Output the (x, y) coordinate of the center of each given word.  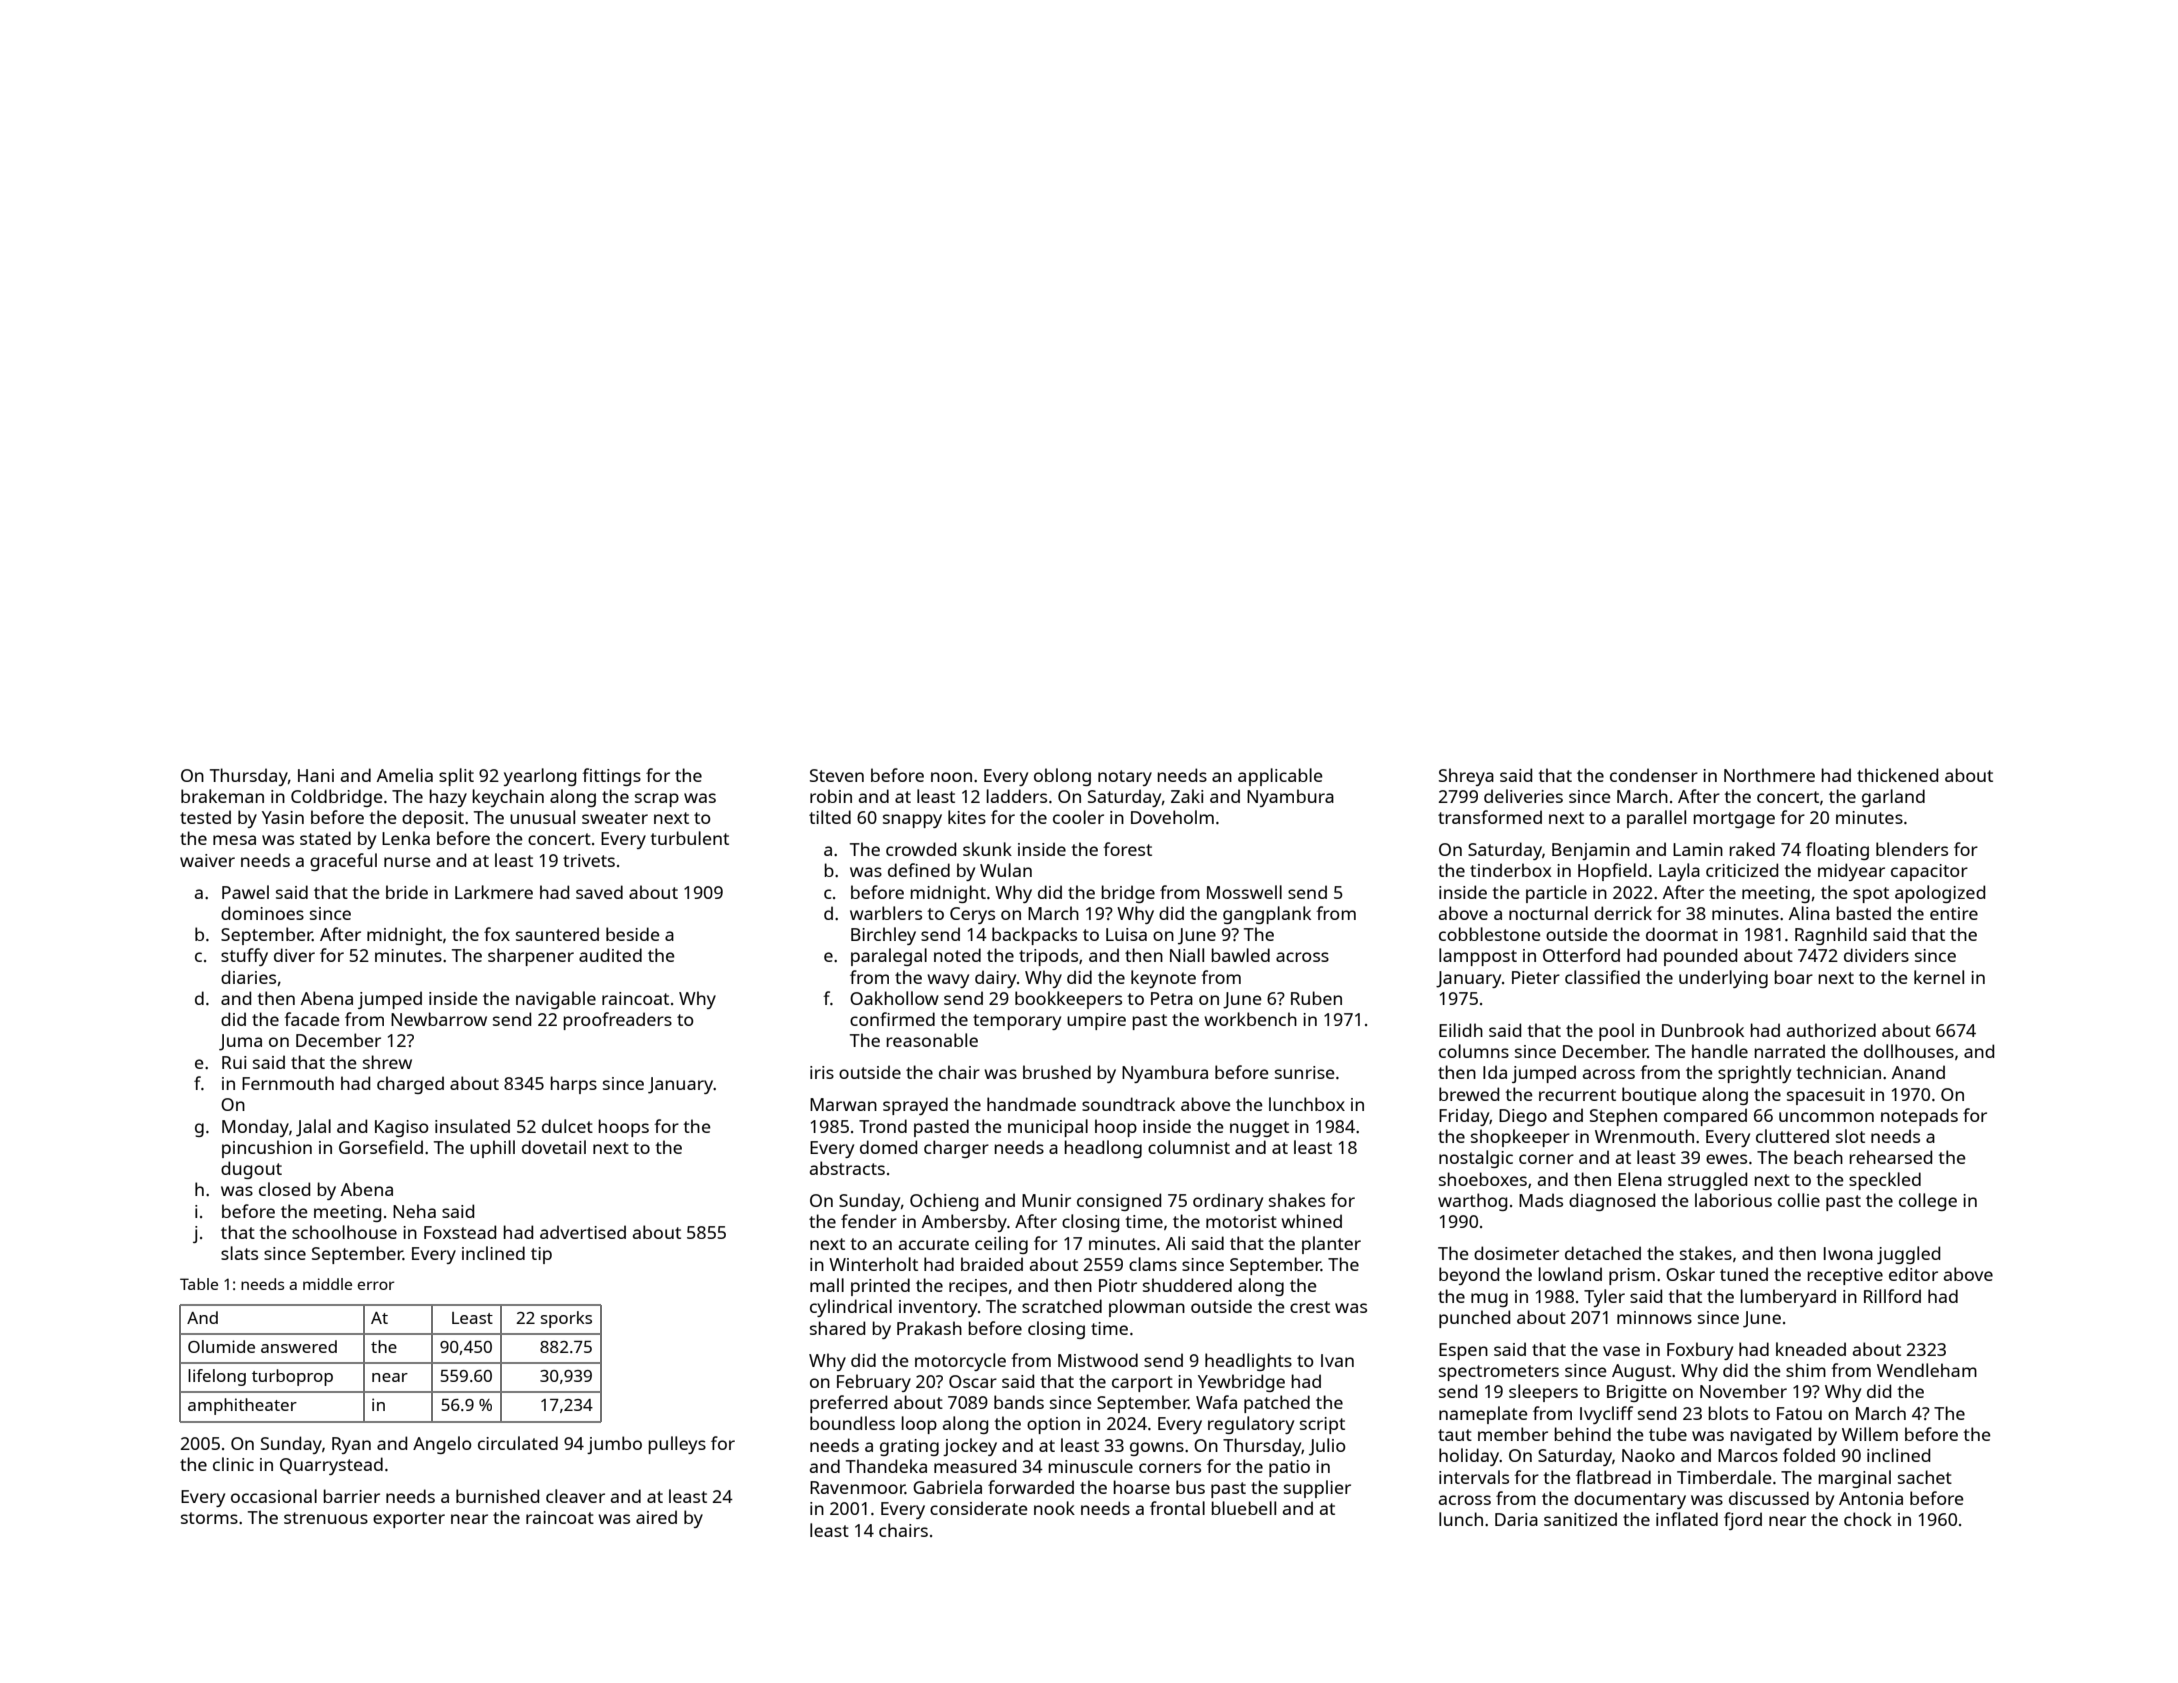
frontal (1177, 1508)
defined (919, 870)
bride (407, 892)
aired (656, 1517)
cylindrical (851, 1308)
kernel (1939, 977)
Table (199, 1284)
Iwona (1848, 1253)
